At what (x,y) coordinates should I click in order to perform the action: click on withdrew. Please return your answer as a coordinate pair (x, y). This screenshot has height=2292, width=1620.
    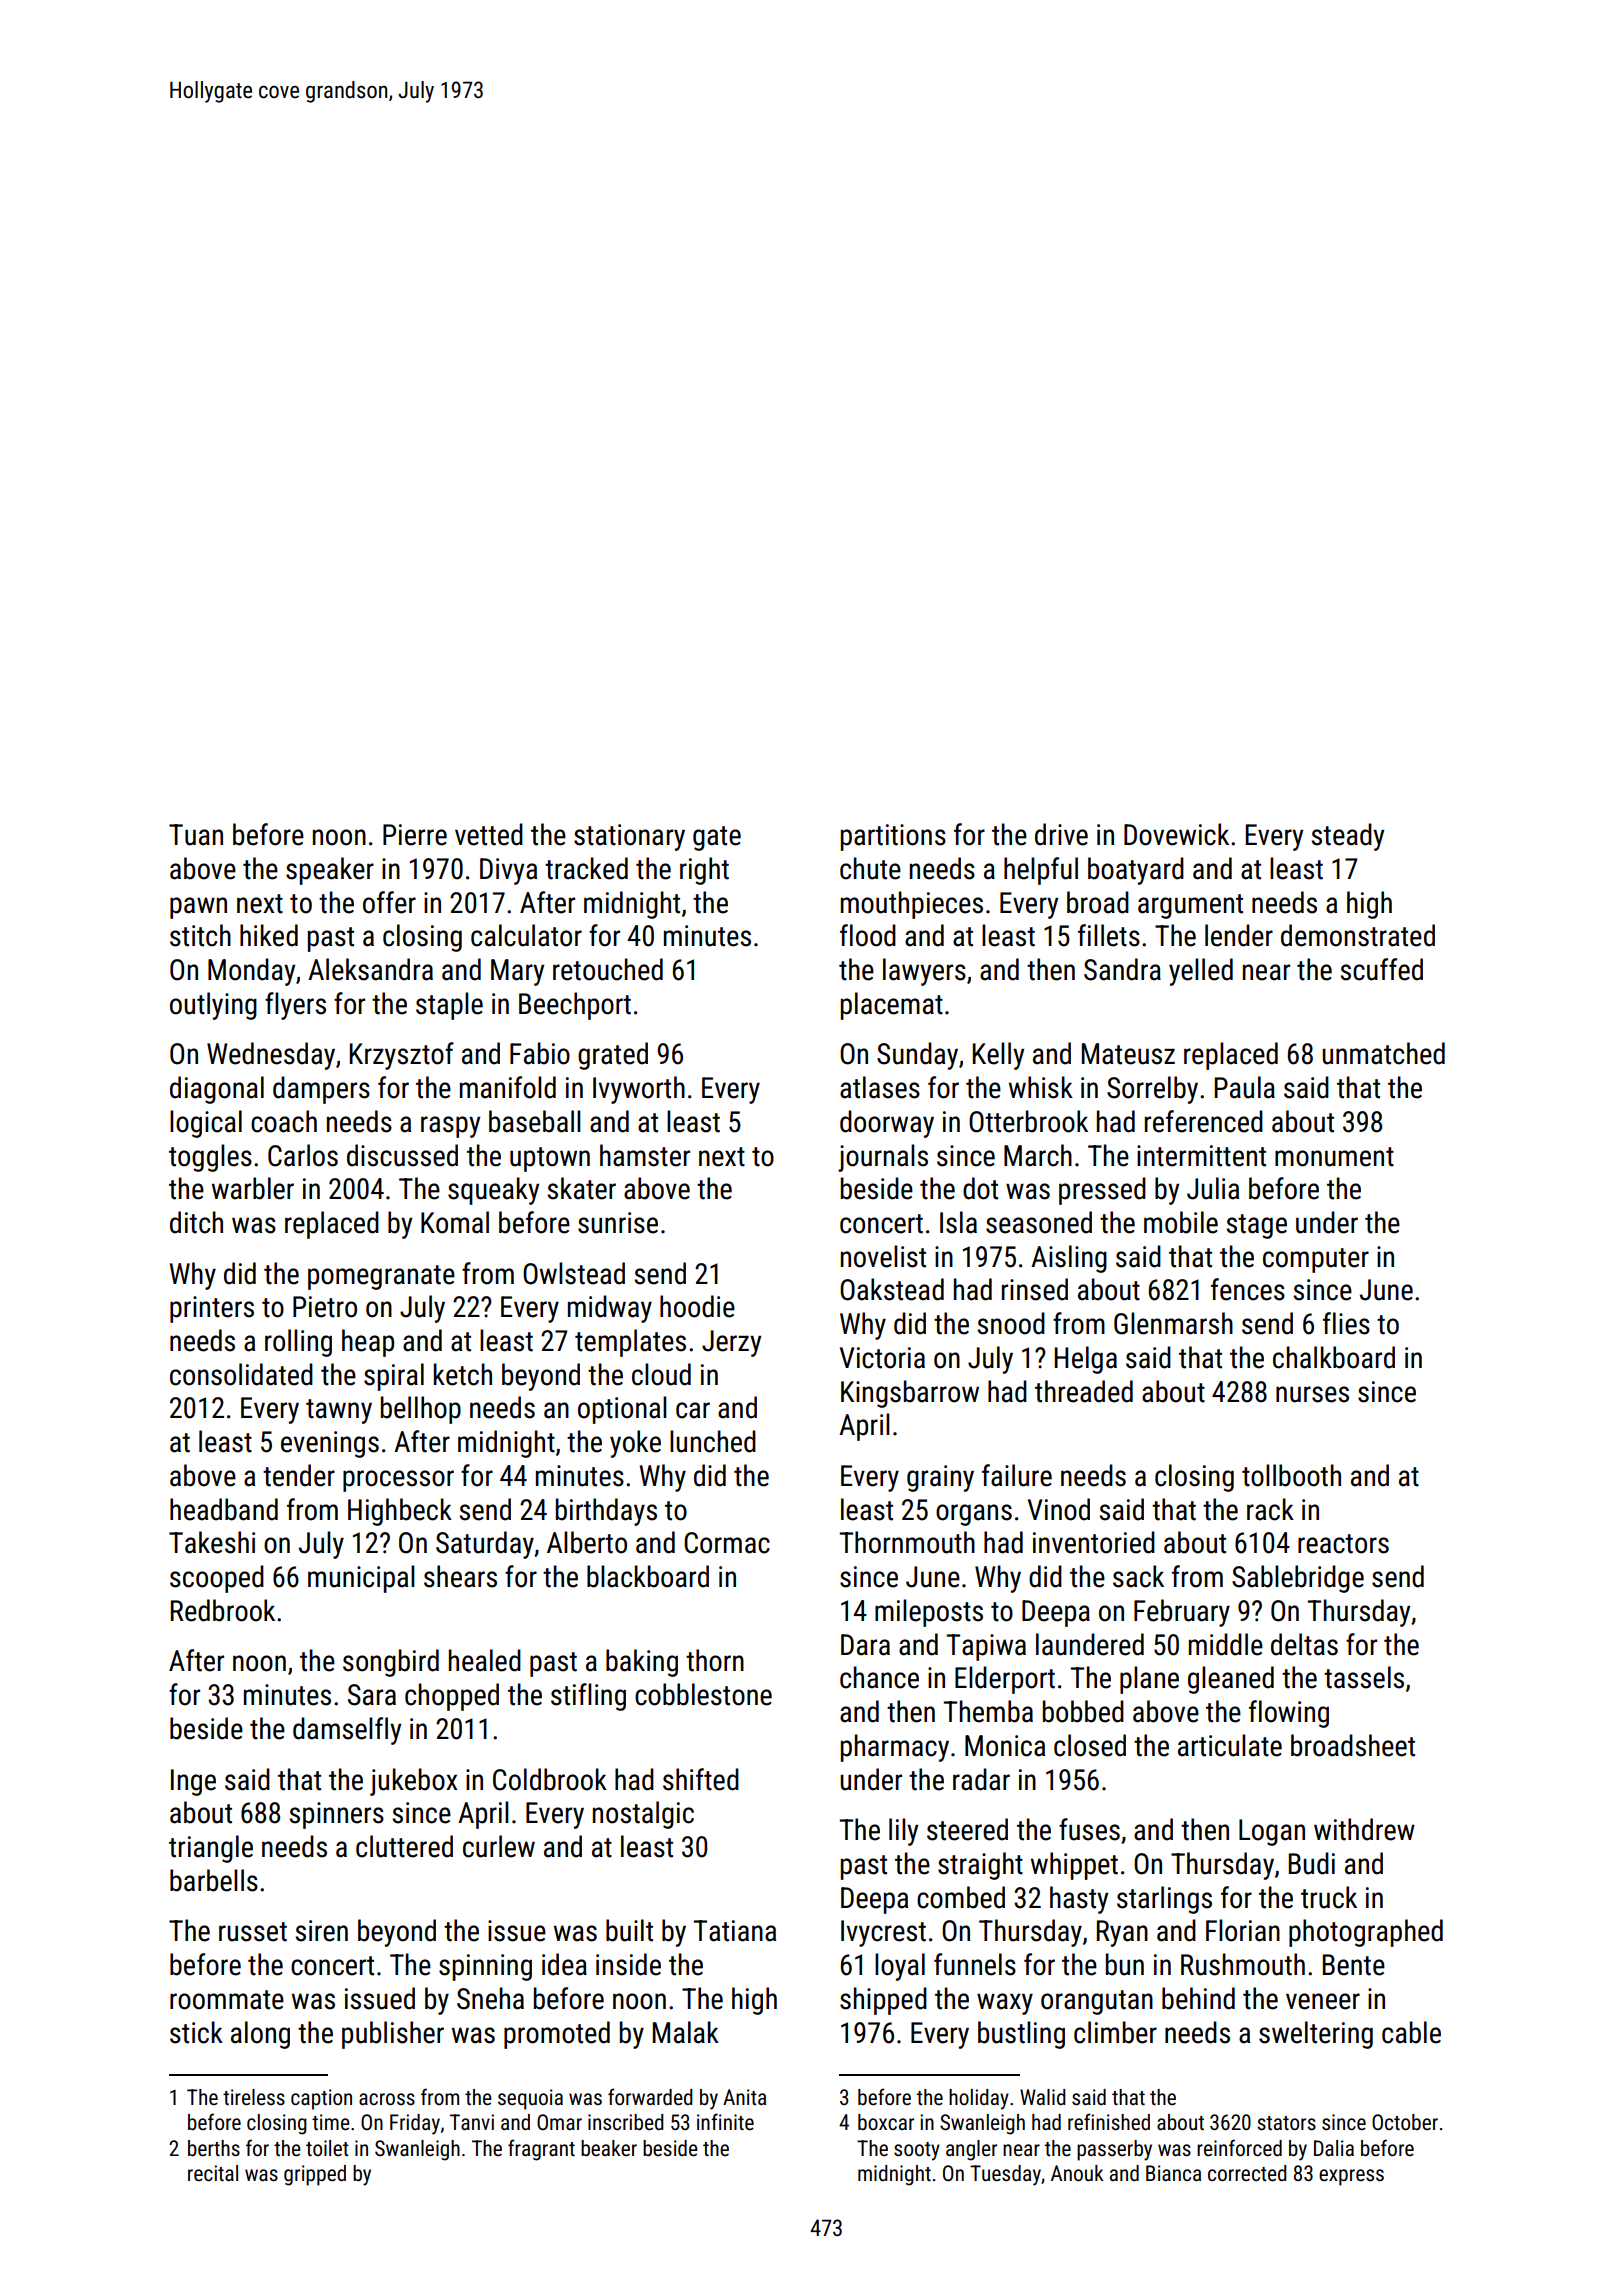
    Looking at the image, I should click on (1364, 1829).
